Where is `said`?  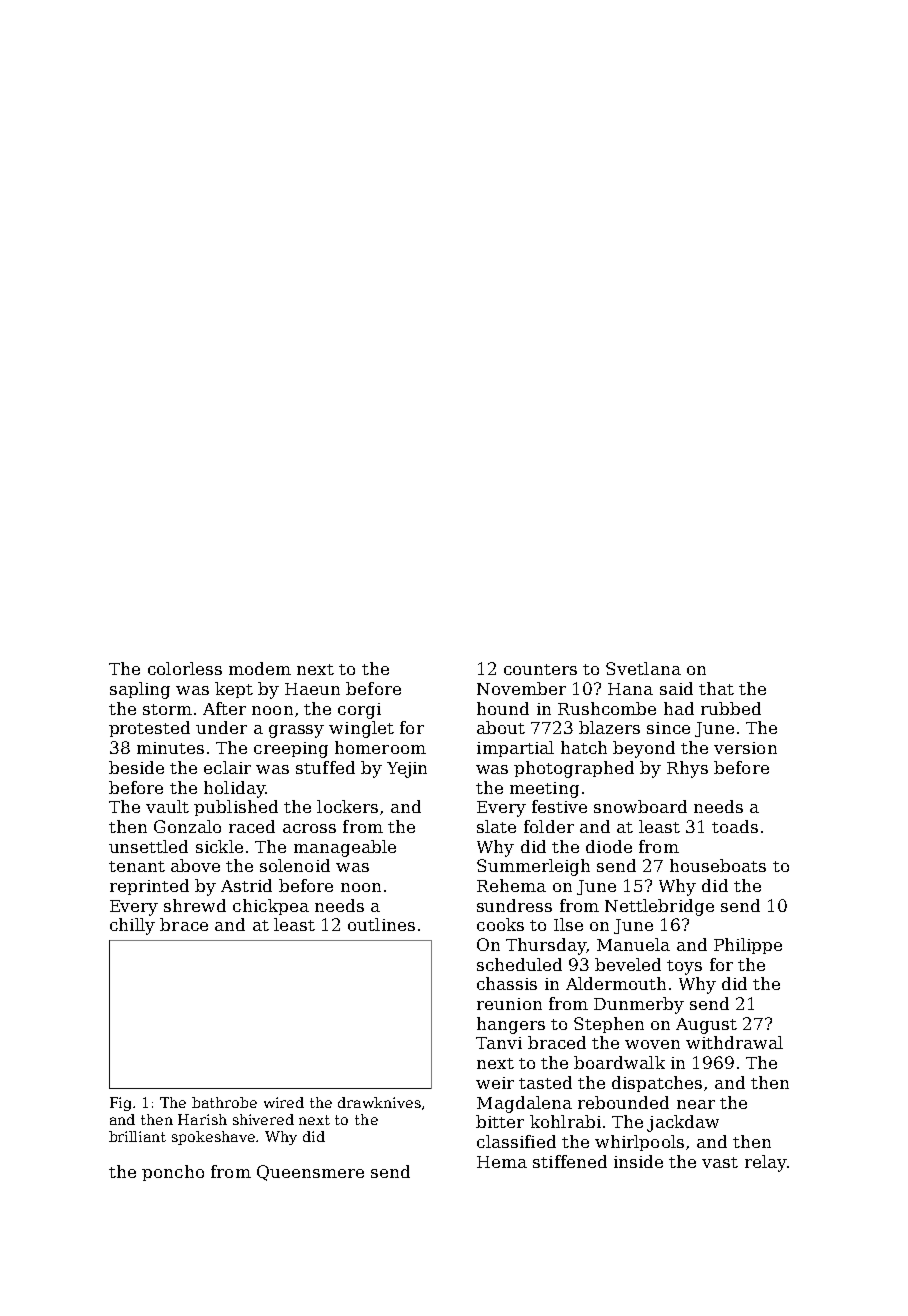
said is located at coordinates (676, 688).
